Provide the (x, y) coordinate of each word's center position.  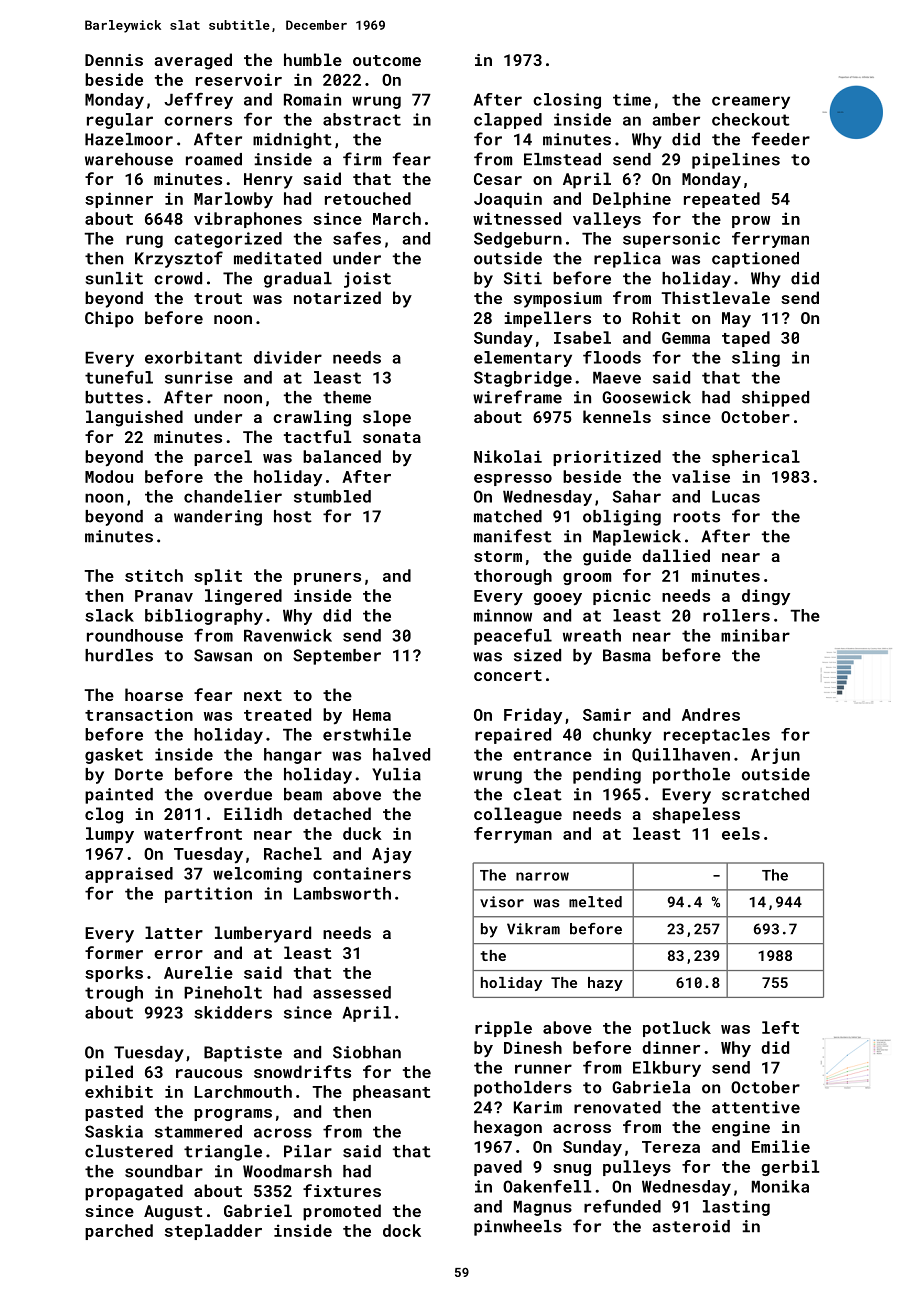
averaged (193, 61)
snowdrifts (302, 1071)
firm (362, 158)
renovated (617, 1107)
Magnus (543, 1208)
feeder (781, 139)
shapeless (696, 815)
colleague (518, 815)
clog (104, 815)
